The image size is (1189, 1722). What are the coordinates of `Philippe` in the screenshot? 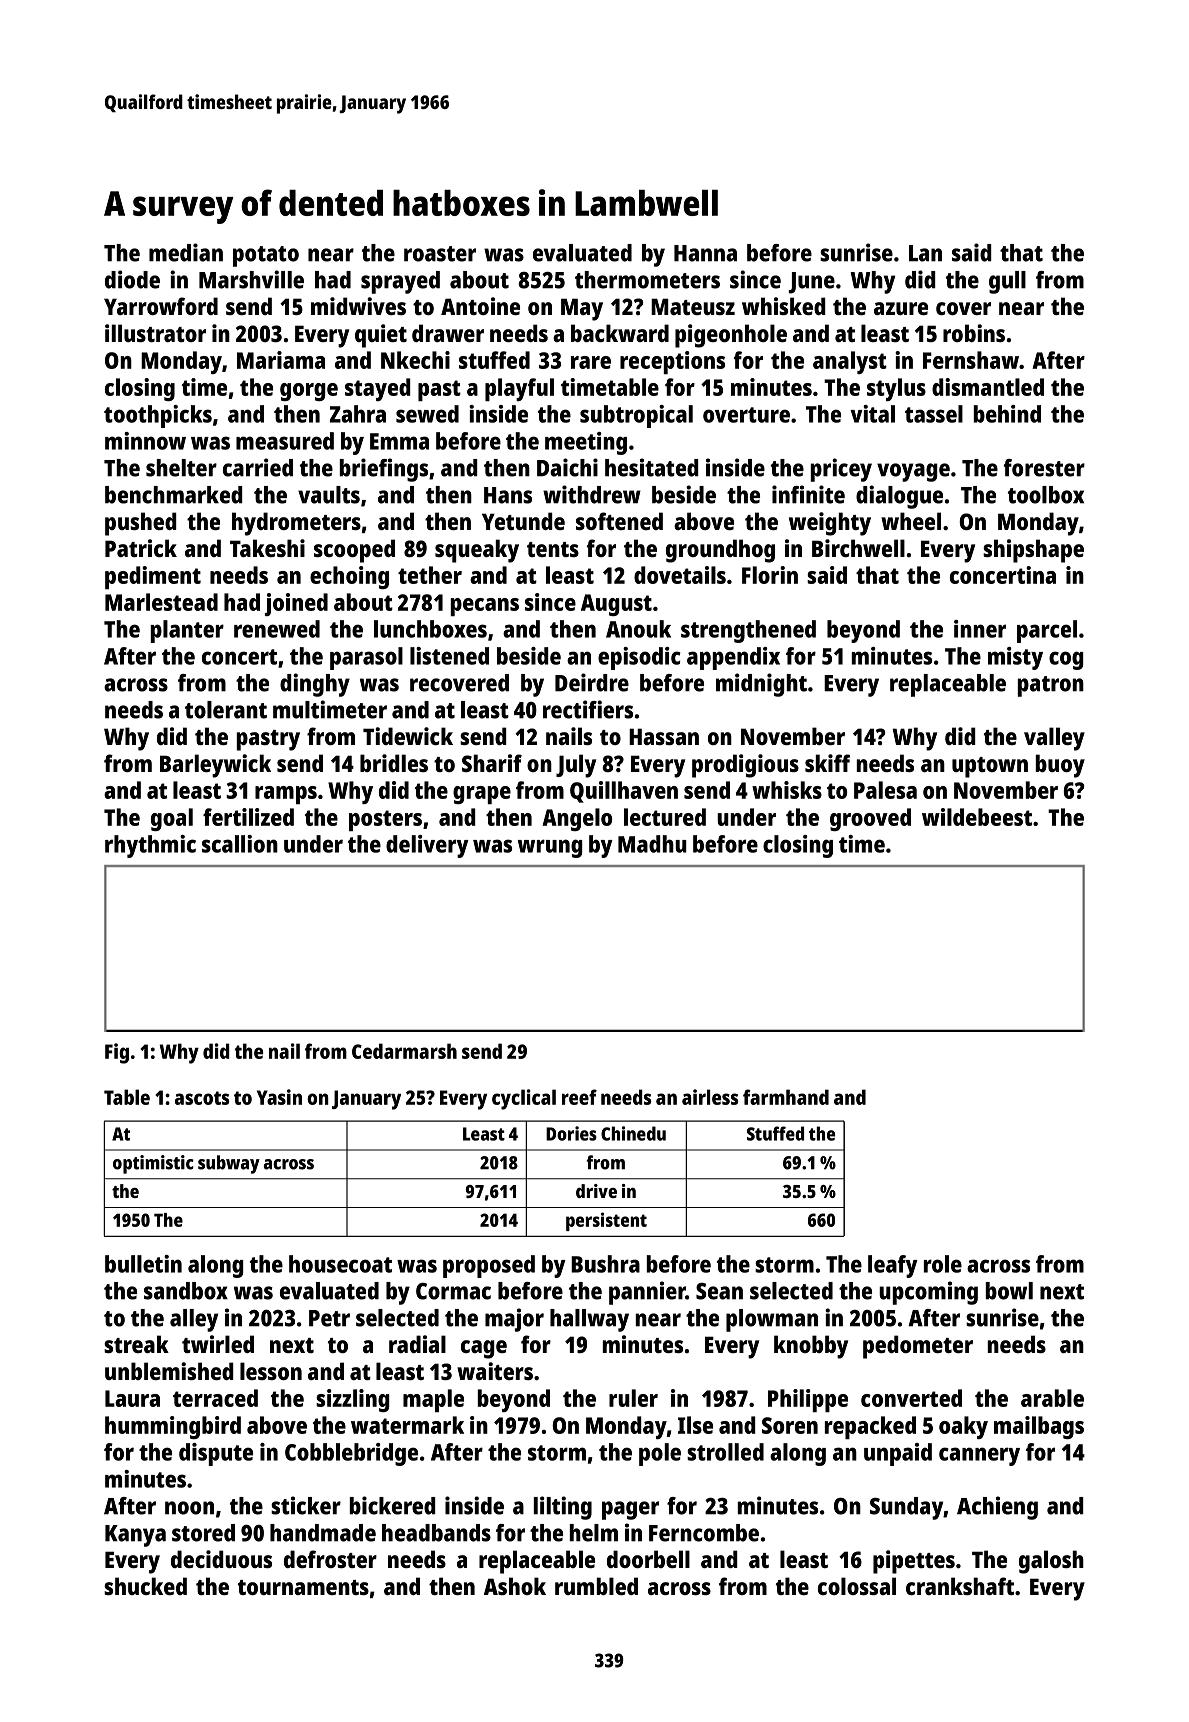 It's located at (808, 1400).
